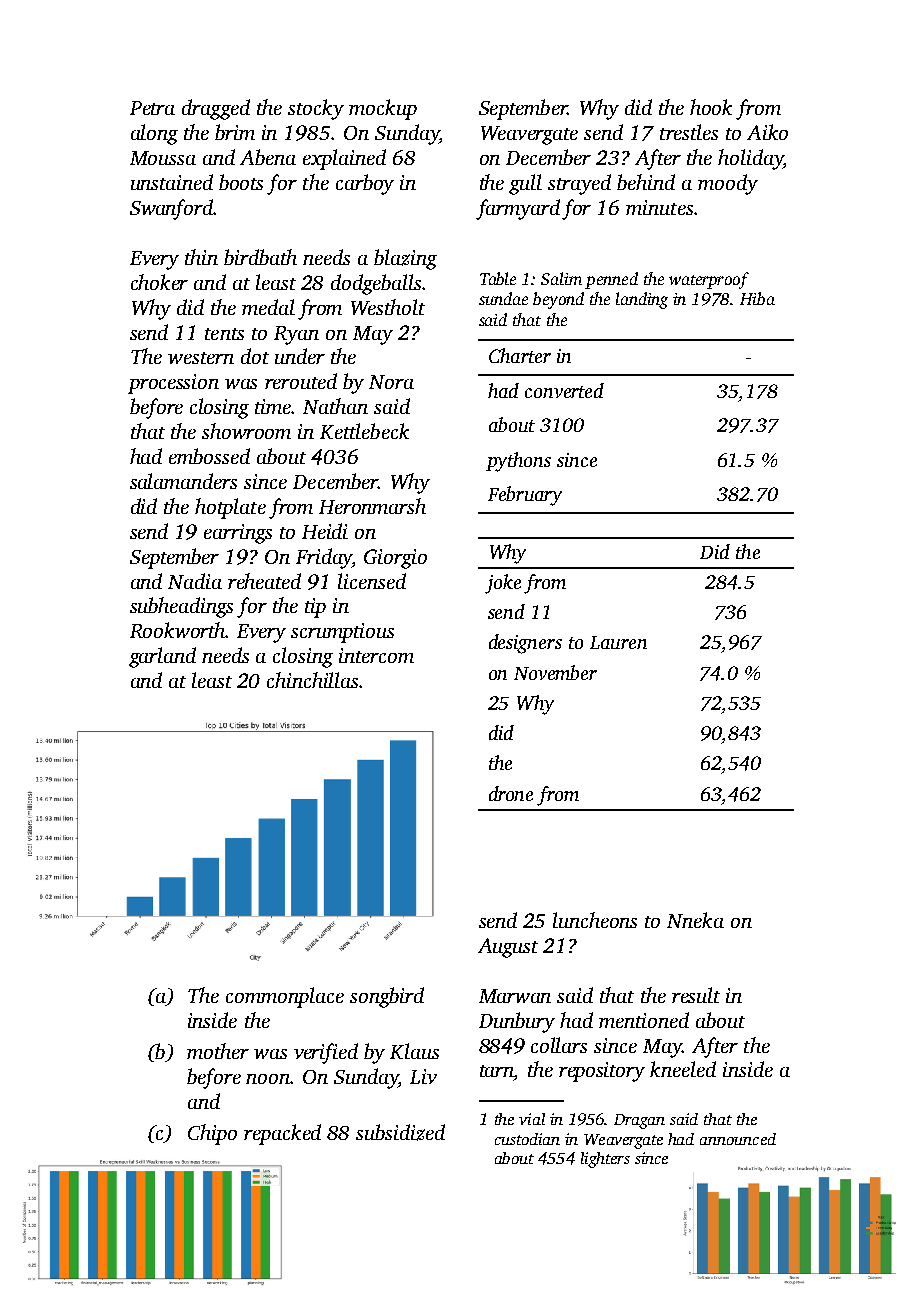  Describe the element at coordinates (711, 107) in the screenshot. I see `hook` at that location.
